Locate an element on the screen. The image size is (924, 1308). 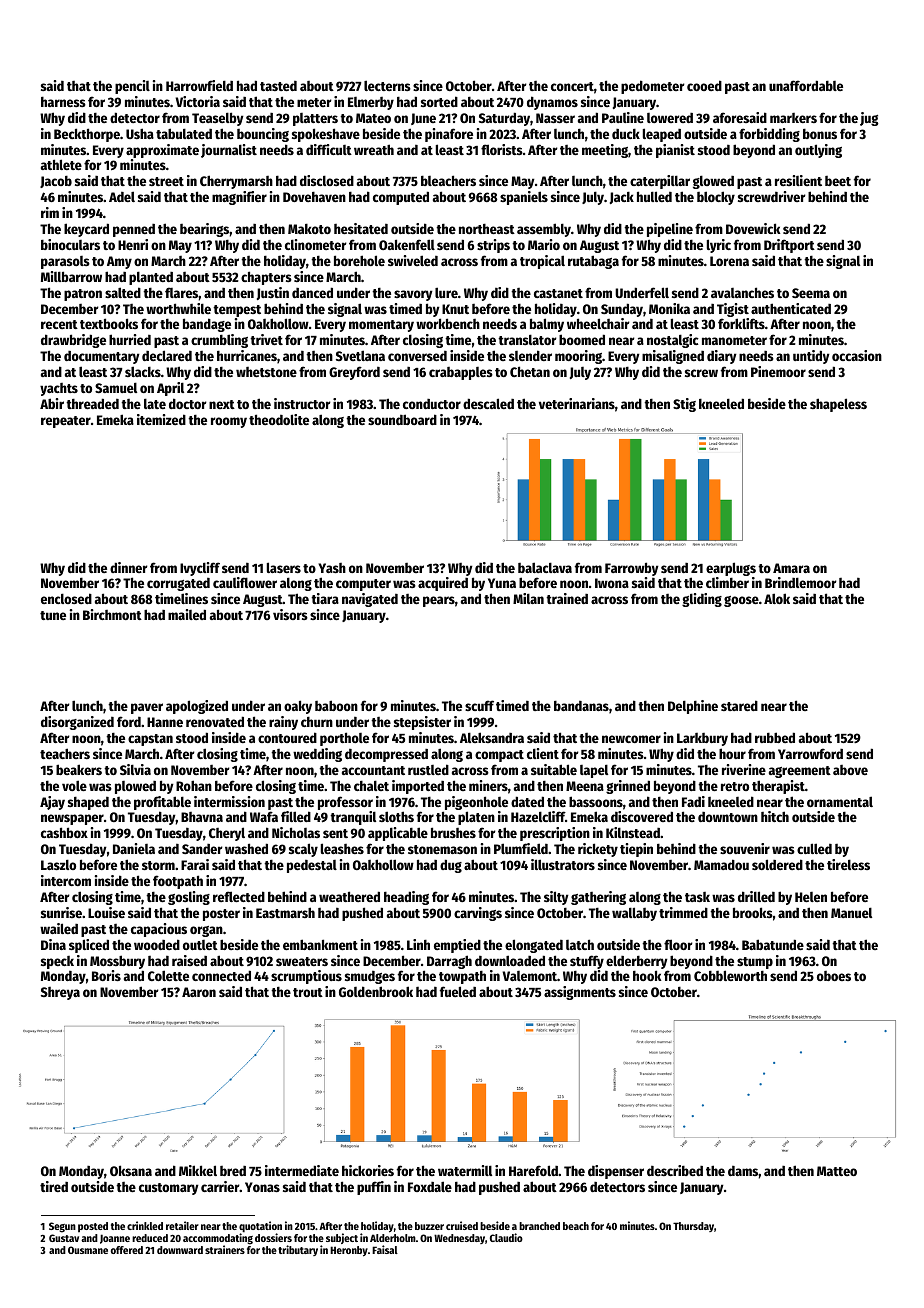
theodolite is located at coordinates (279, 419).
